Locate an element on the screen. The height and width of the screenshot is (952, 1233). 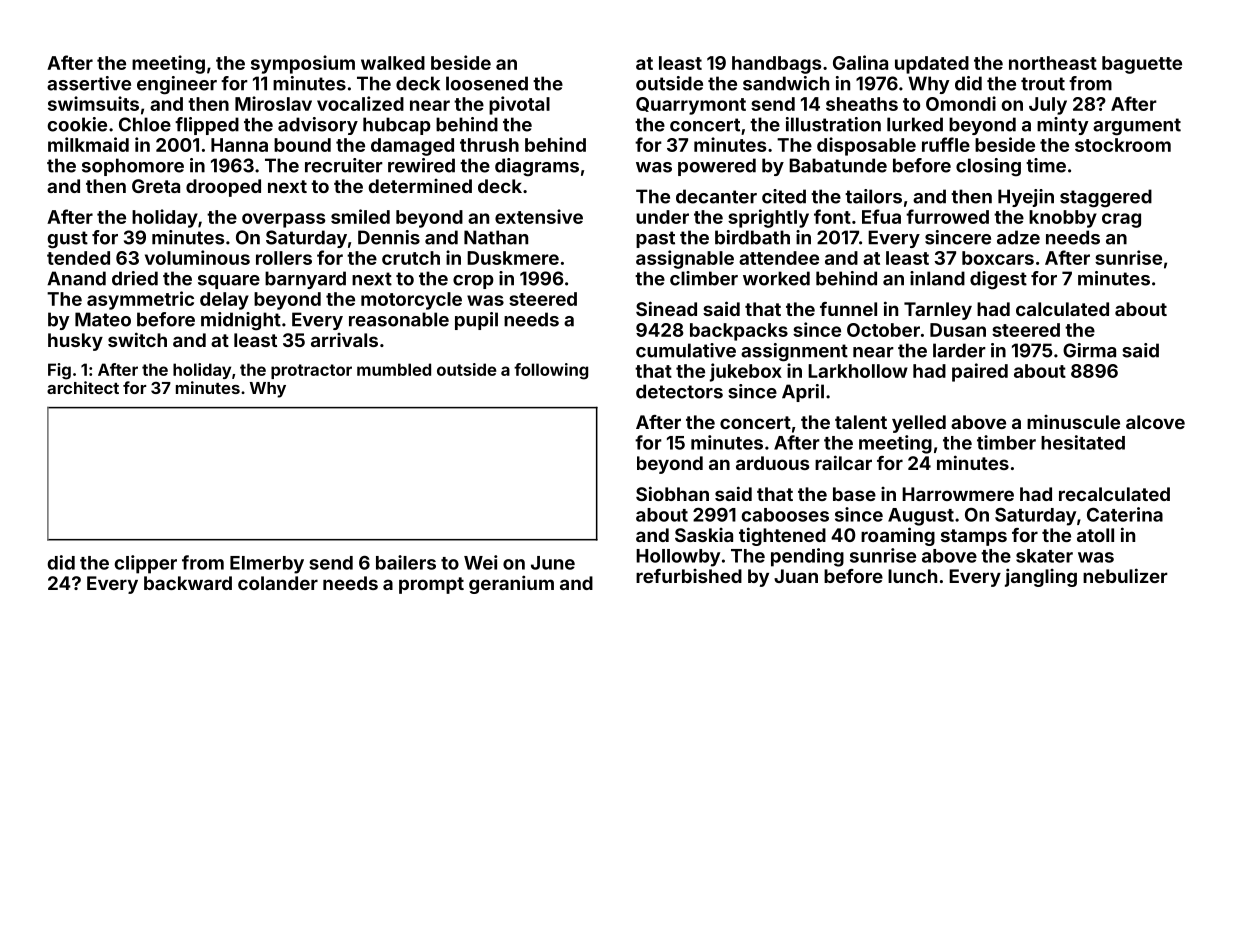
Fig is located at coordinates (59, 371).
